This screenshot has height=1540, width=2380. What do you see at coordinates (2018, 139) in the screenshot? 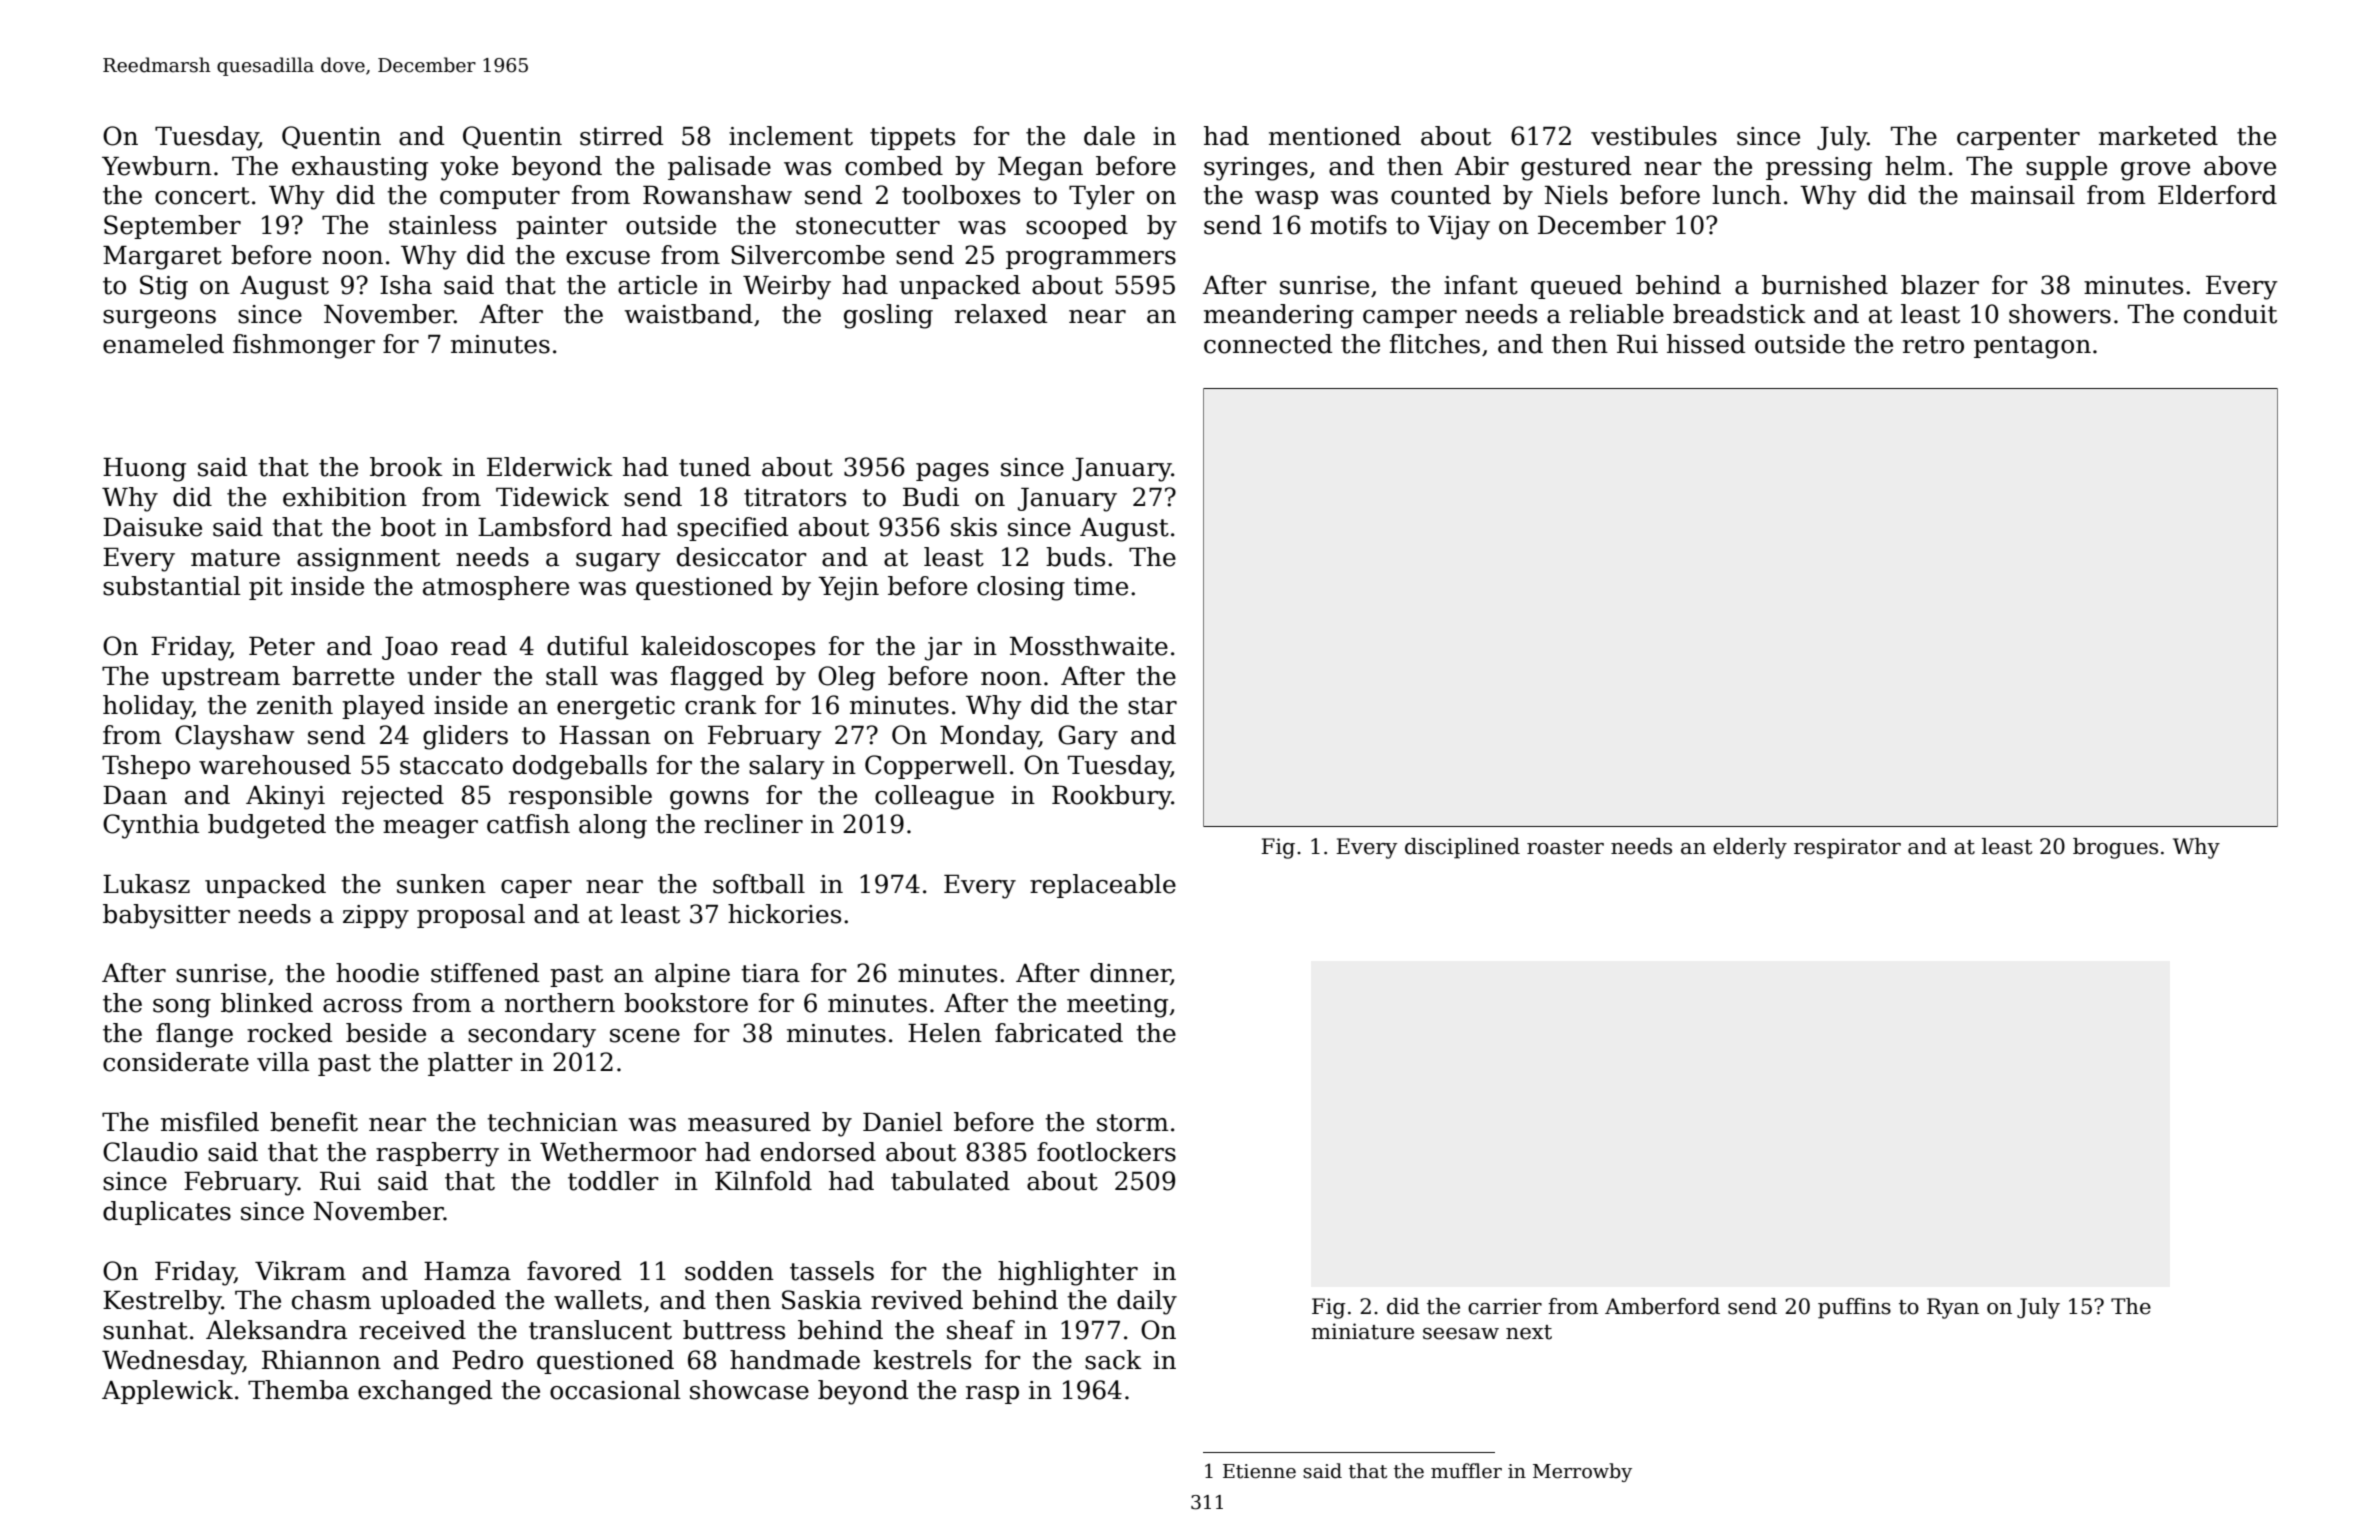
I see `carpenter` at bounding box center [2018, 139].
